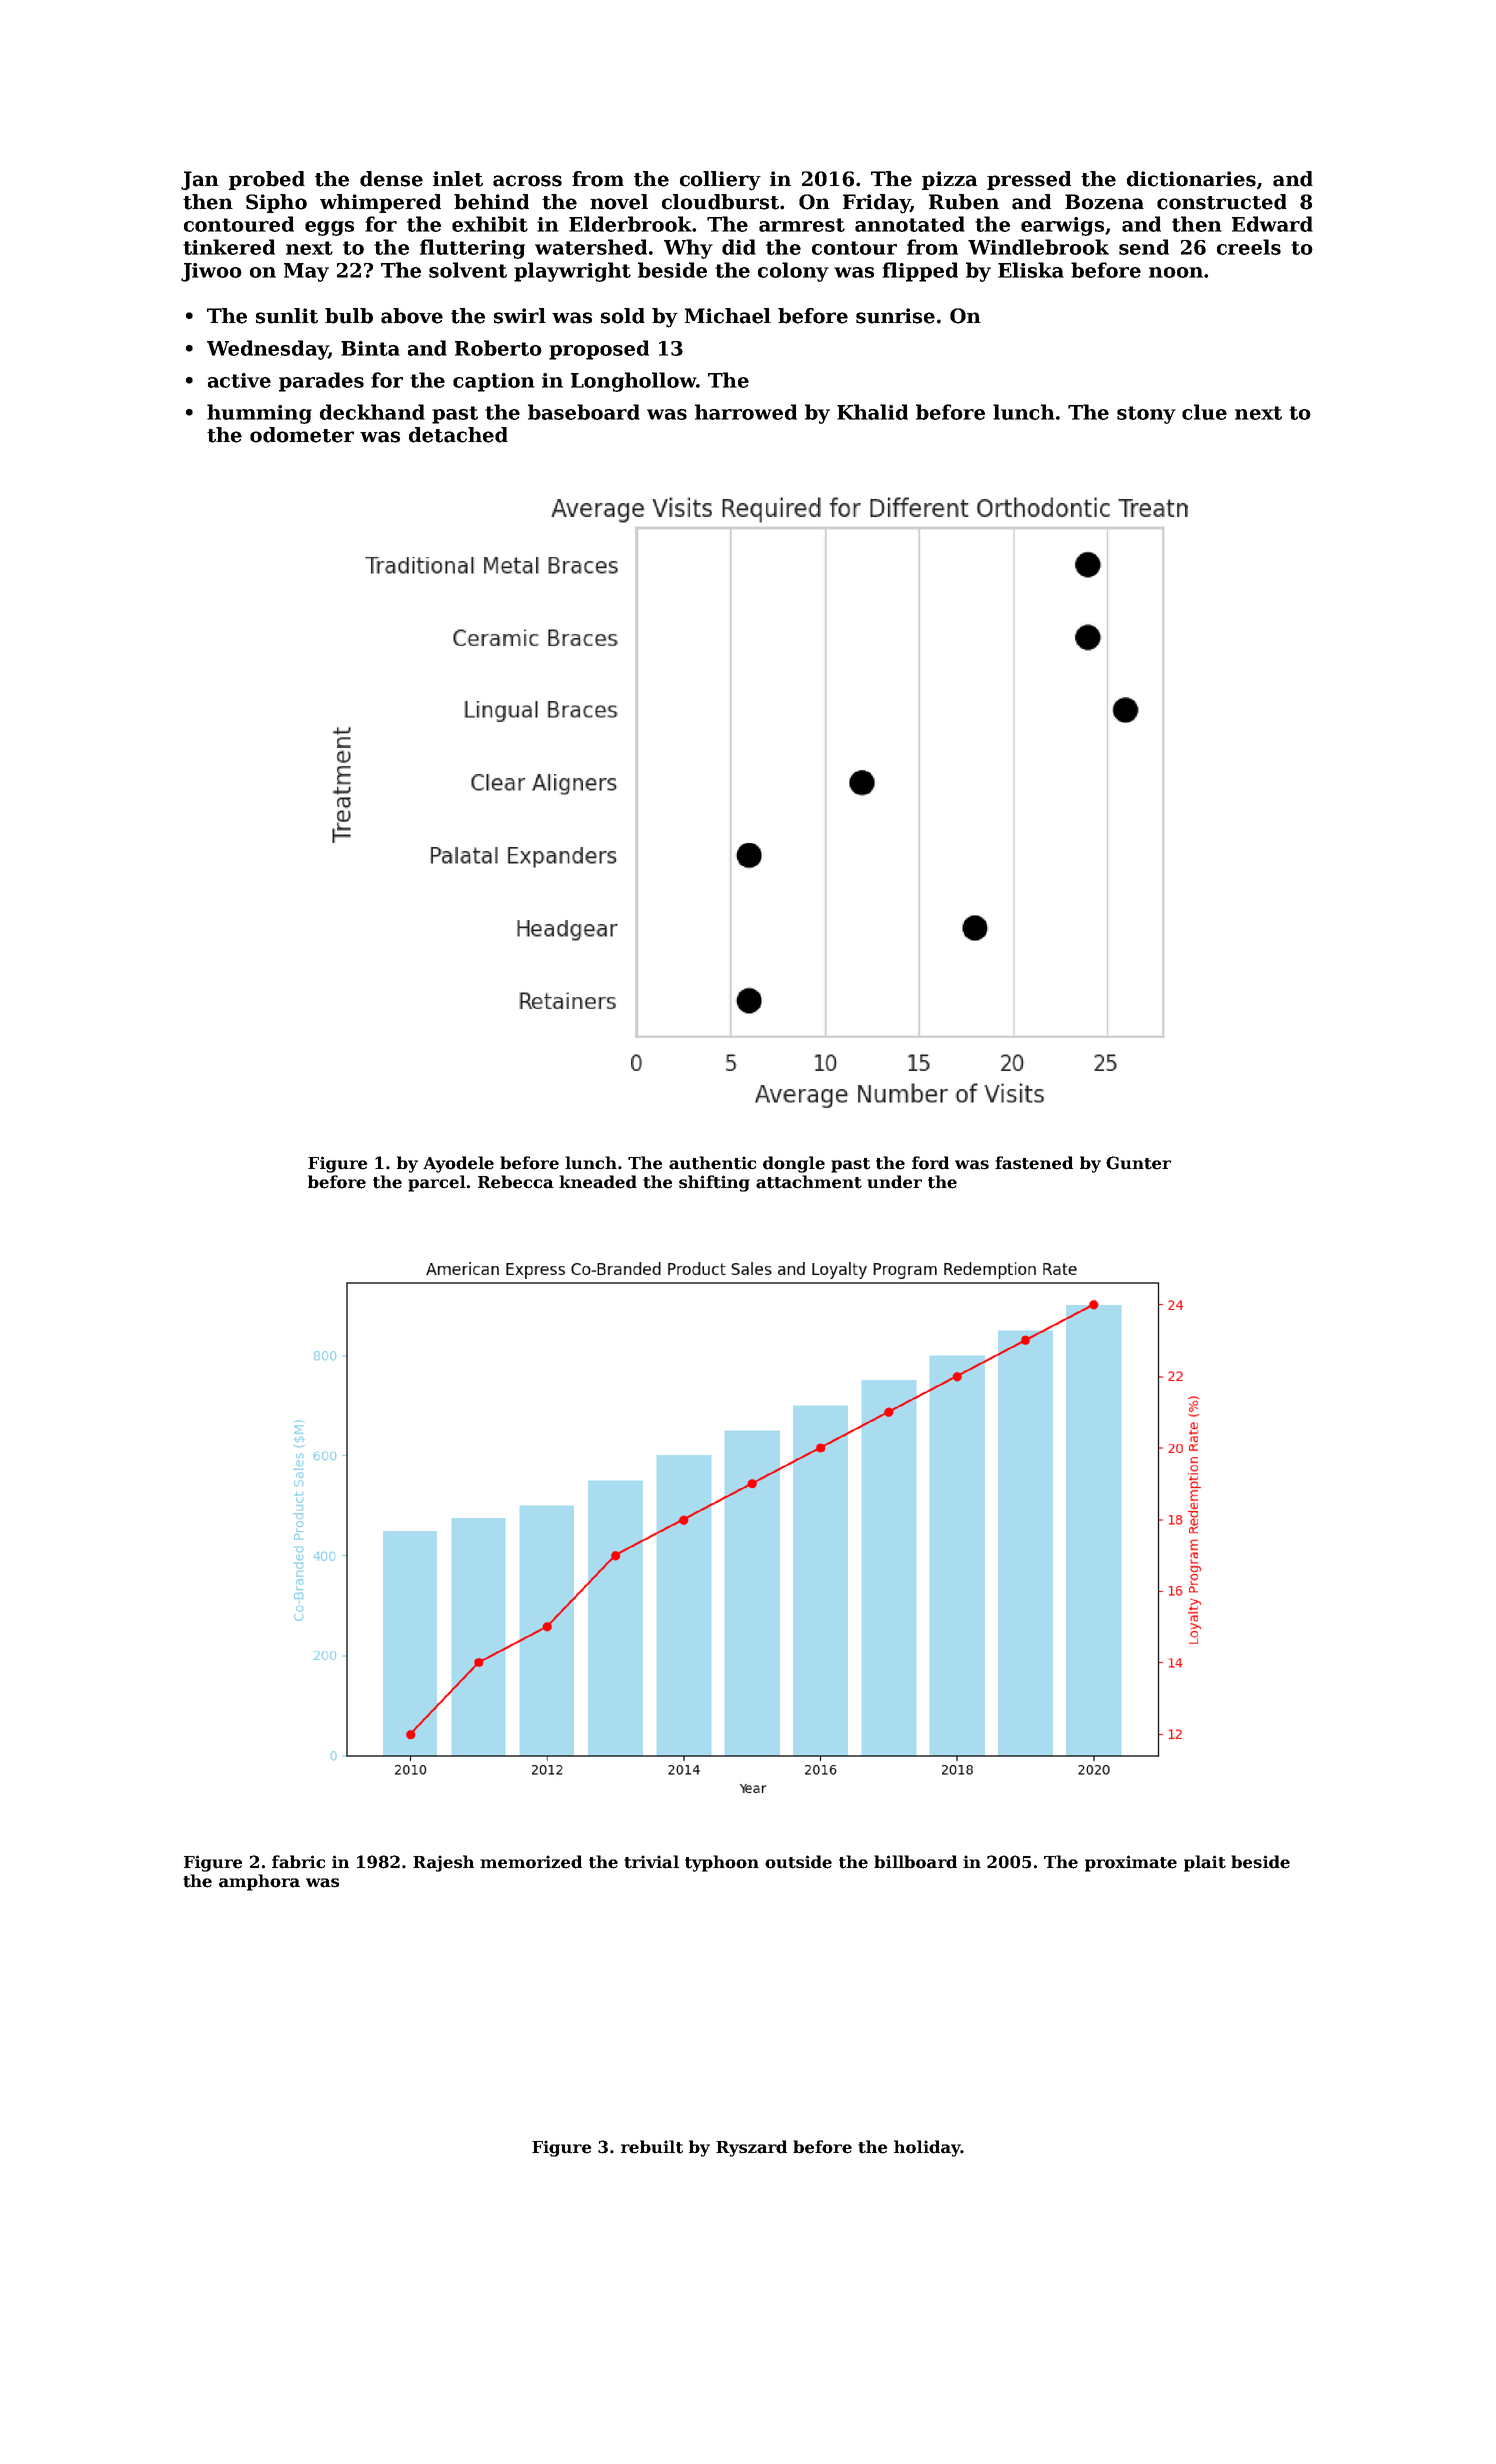  I want to click on Khalid, so click(872, 412).
